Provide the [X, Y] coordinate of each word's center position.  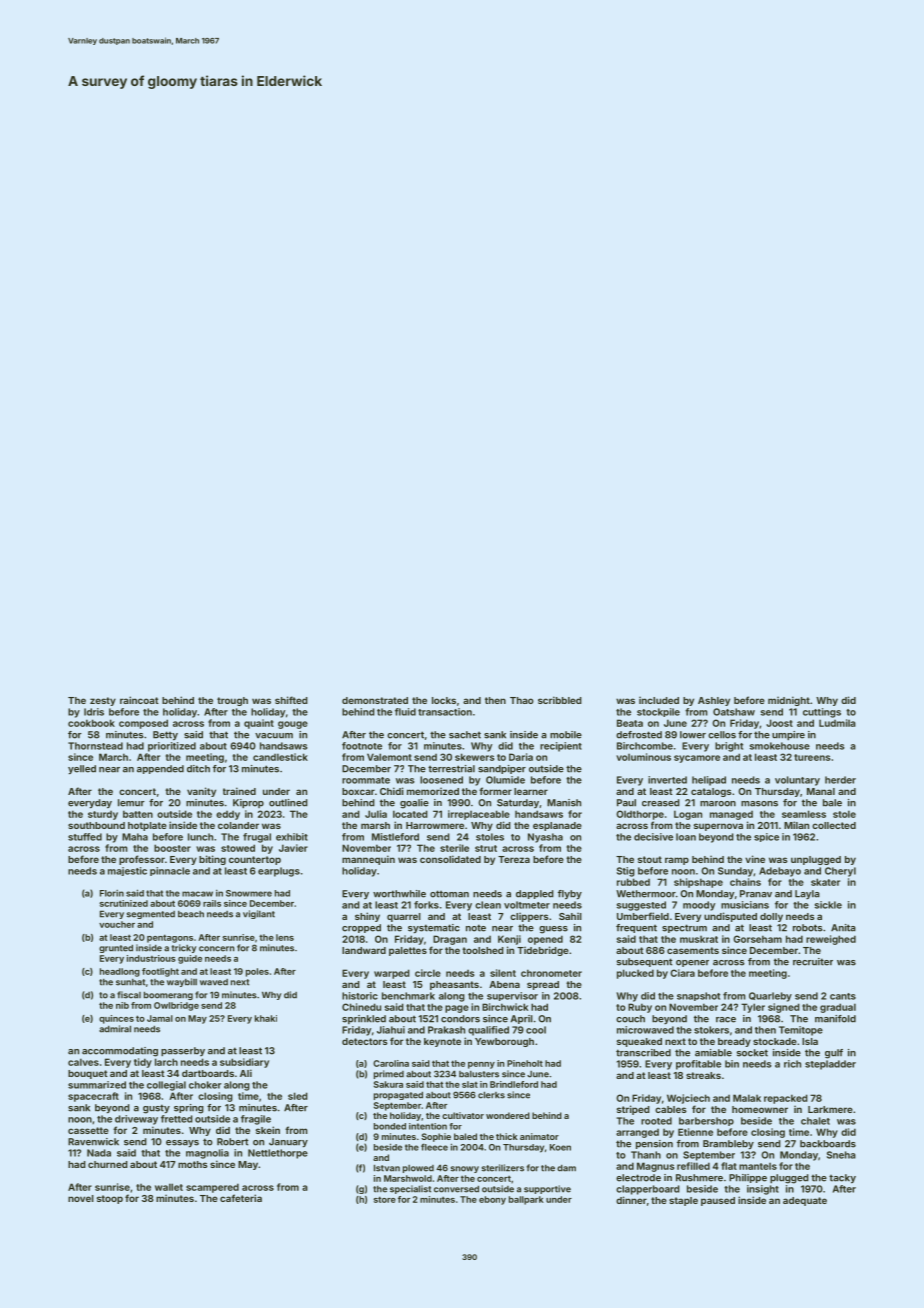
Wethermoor [646, 894]
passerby [183, 1051]
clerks [491, 1095]
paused [718, 1201]
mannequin [368, 860]
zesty [103, 701]
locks [444, 700]
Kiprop [248, 803]
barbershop [706, 1121]
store [385, 1199]
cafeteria [241, 1198]
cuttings [822, 713]
